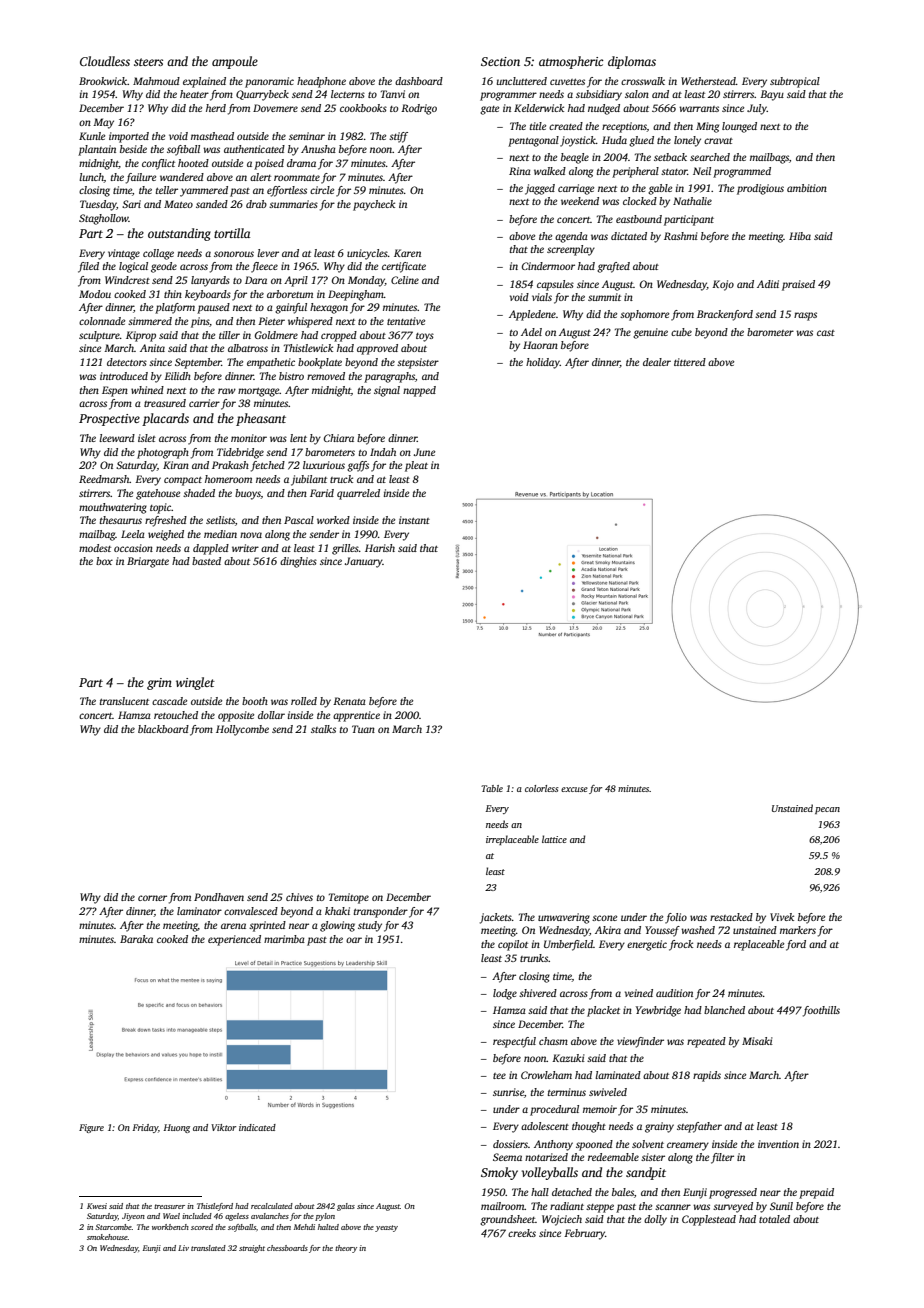  What do you see at coordinates (291, 376) in the page?
I see `bistro` at bounding box center [291, 376].
